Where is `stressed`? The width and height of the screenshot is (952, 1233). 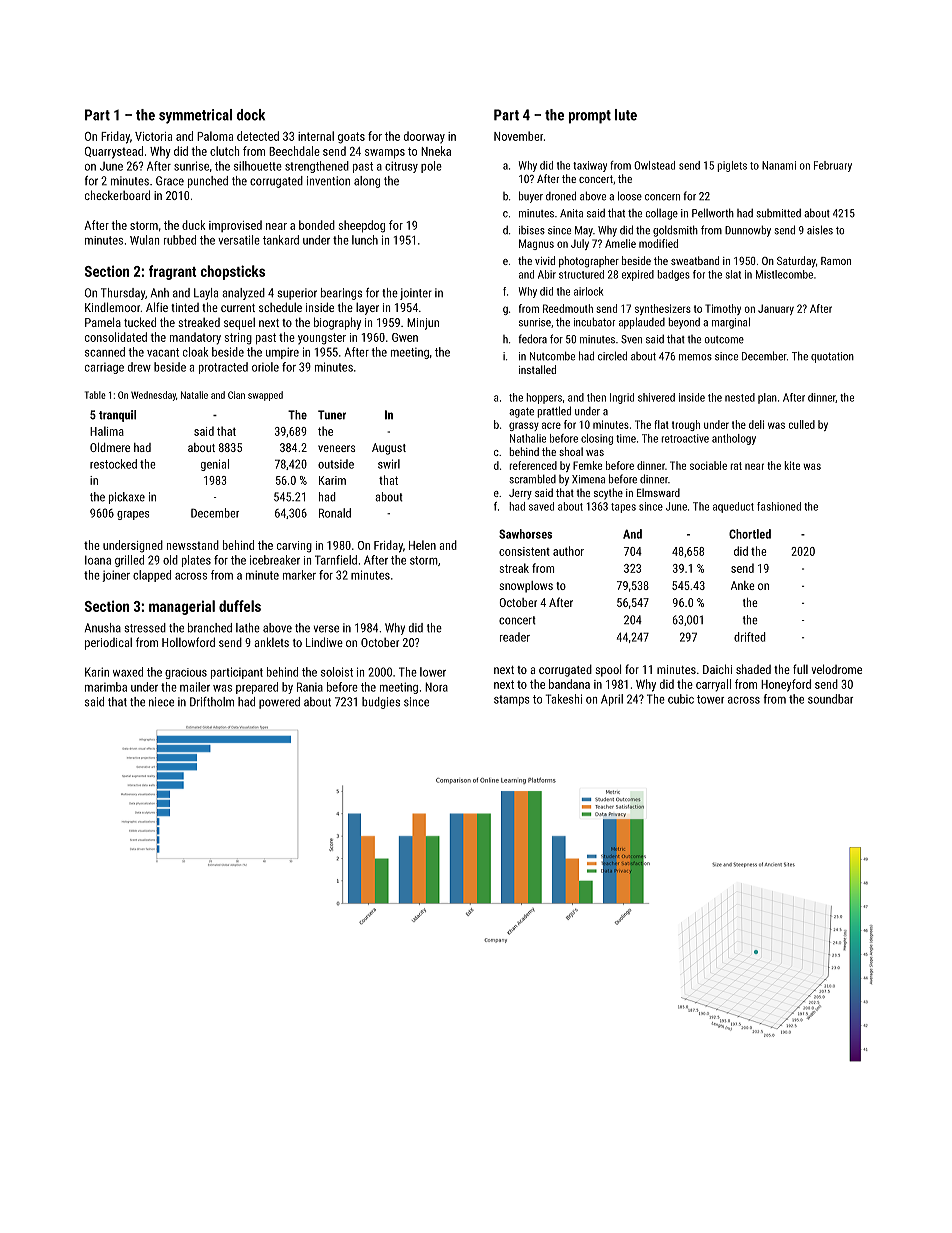
stressed is located at coordinates (145, 628).
